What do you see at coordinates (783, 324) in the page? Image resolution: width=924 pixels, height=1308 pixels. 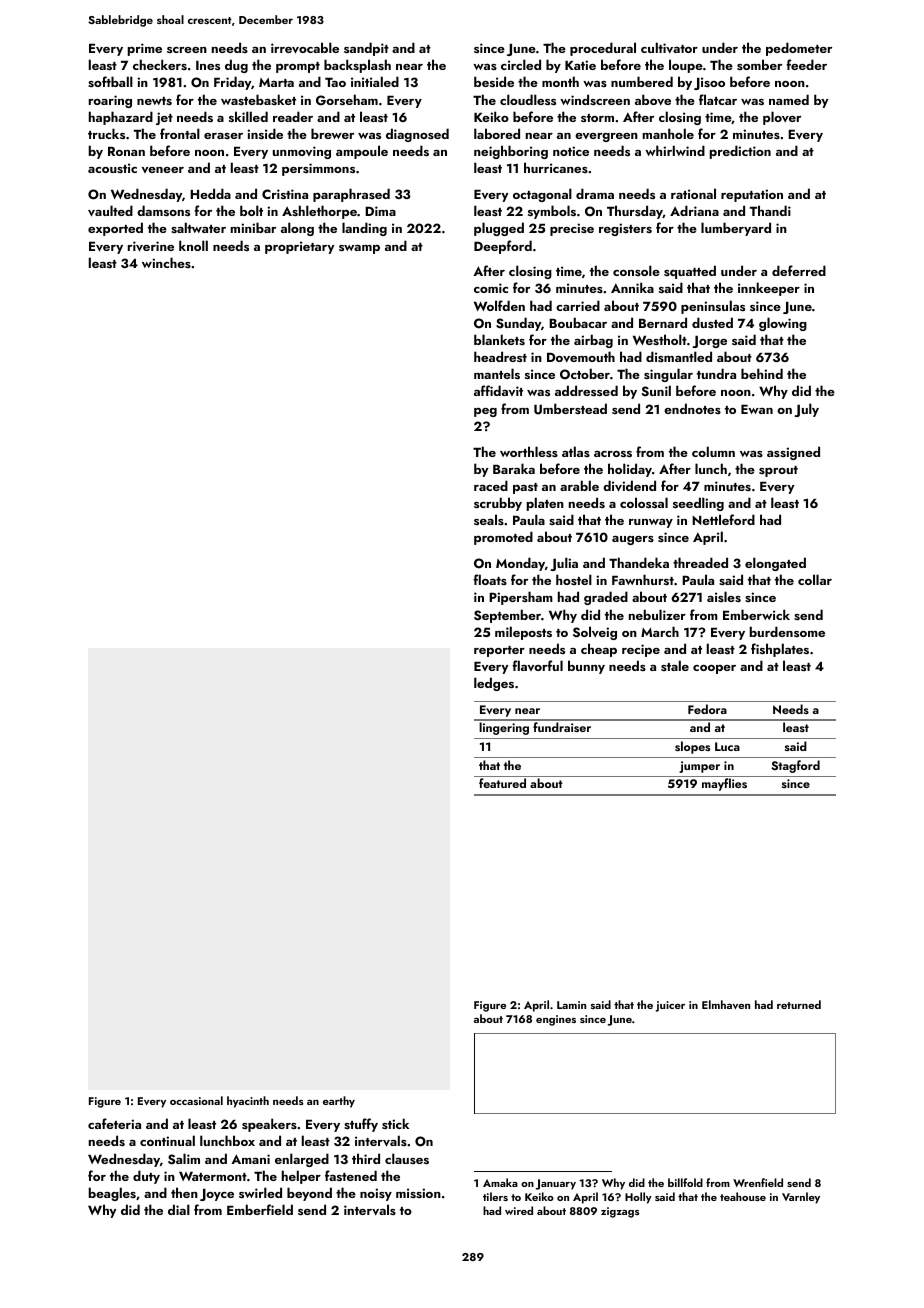 I see `glowing` at bounding box center [783, 324].
